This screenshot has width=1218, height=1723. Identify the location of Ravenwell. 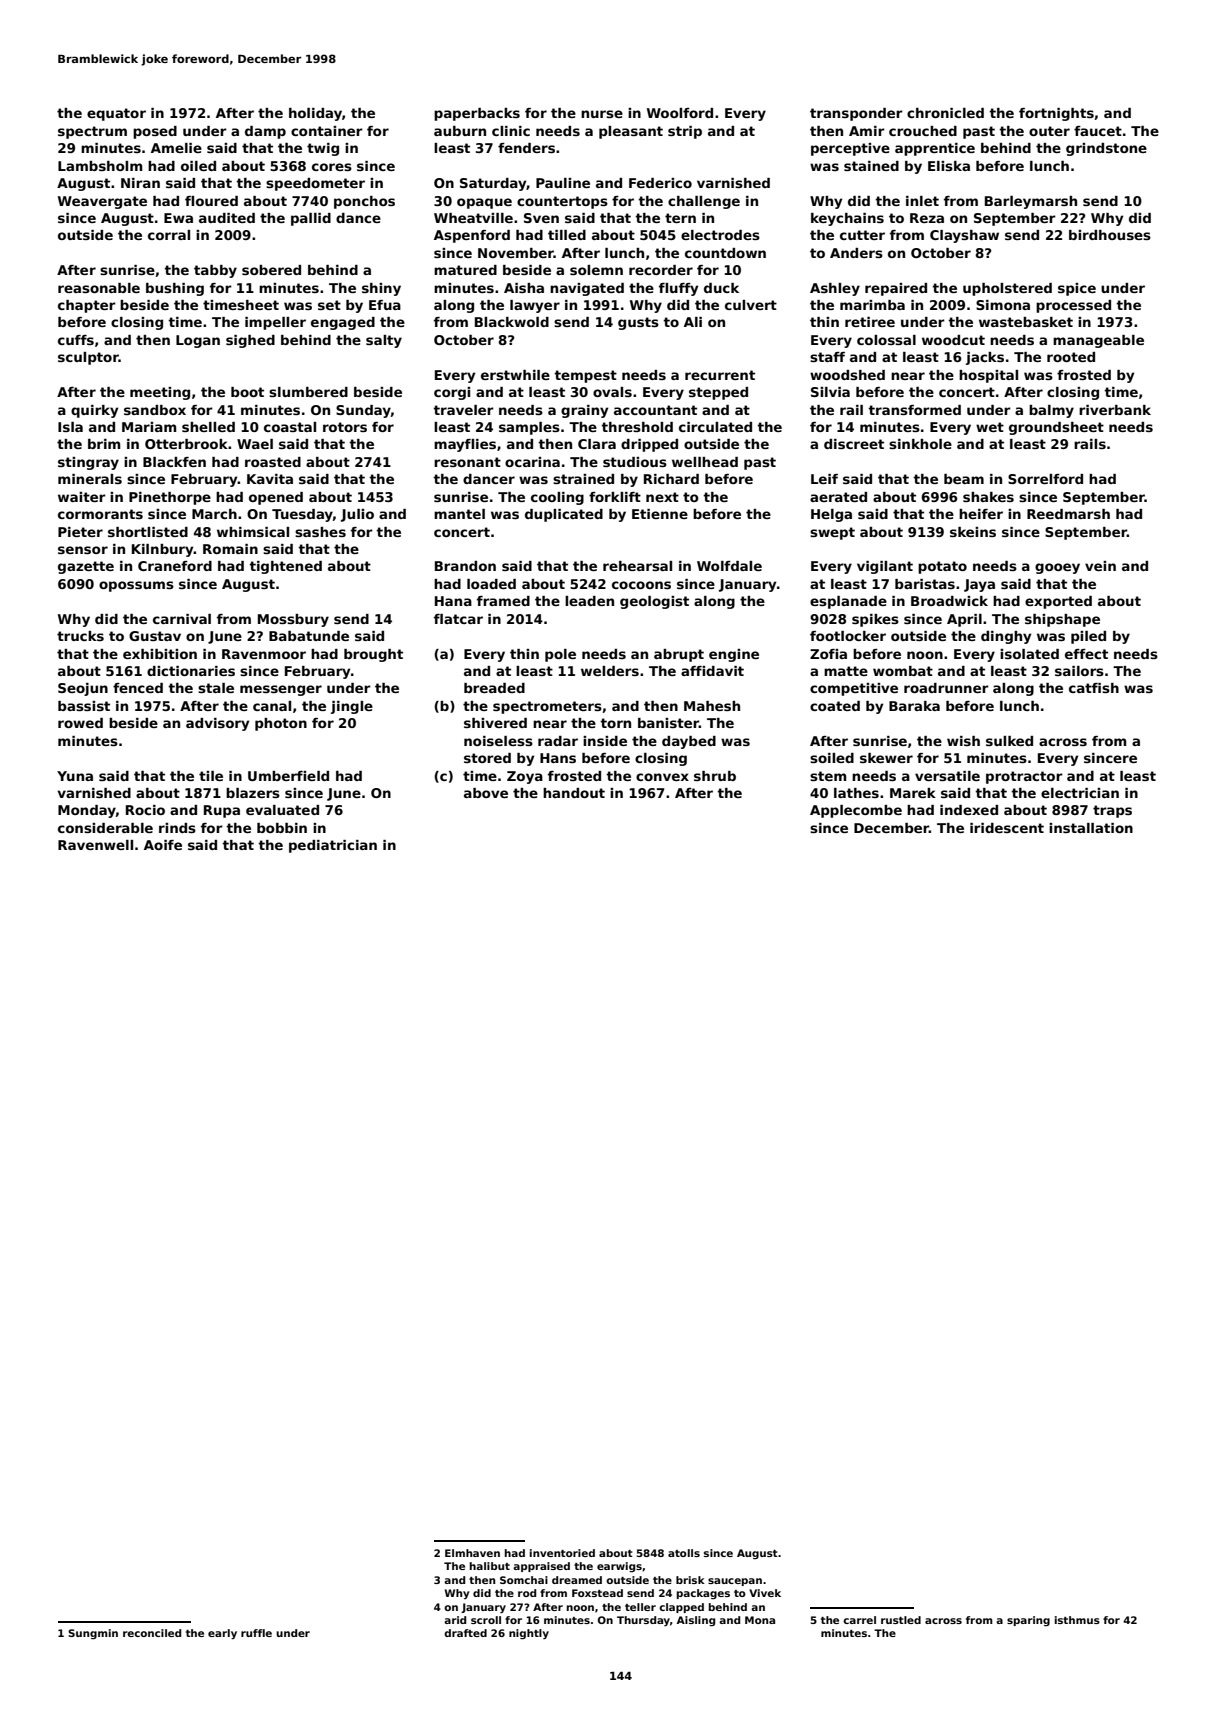
(95, 845).
